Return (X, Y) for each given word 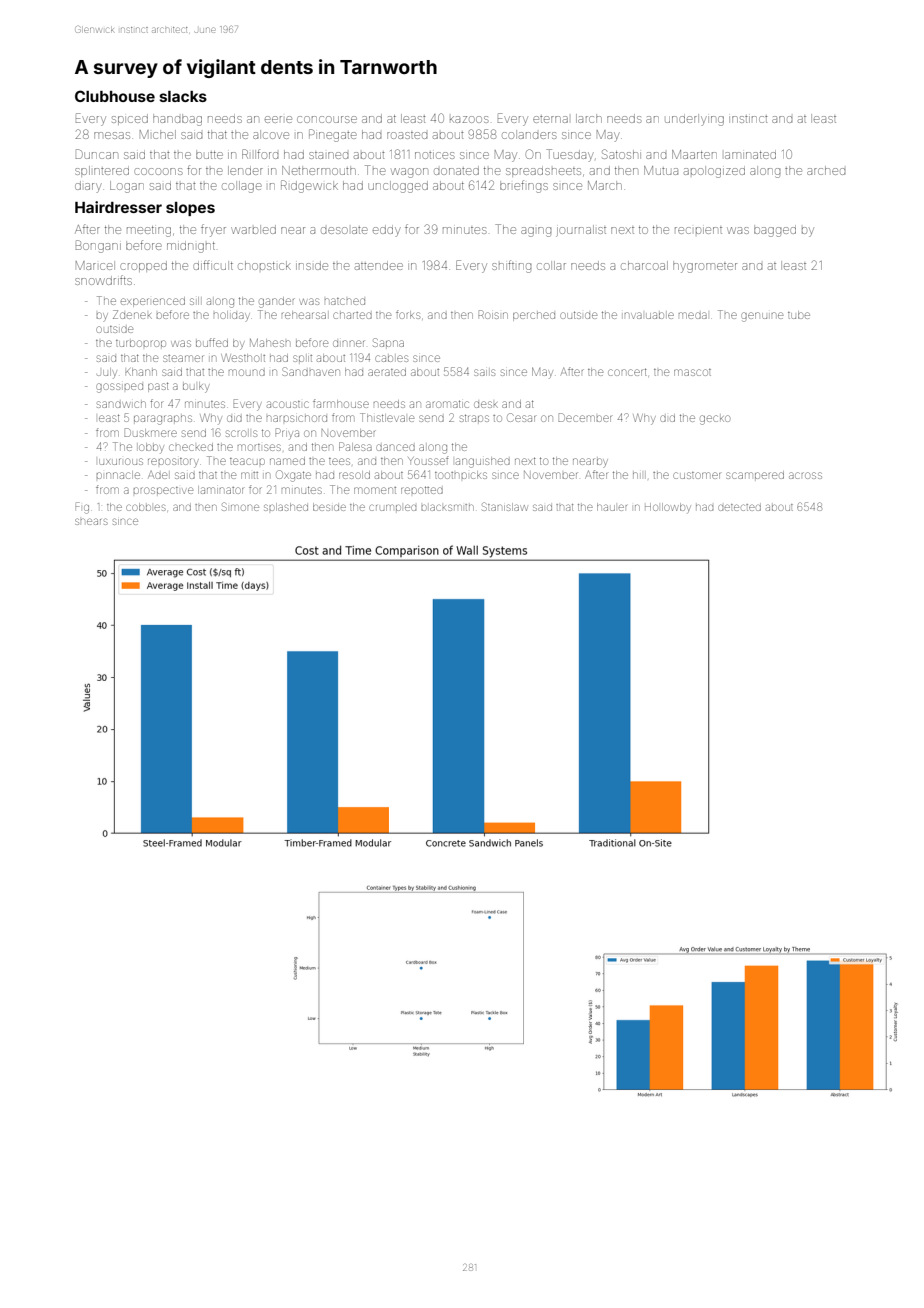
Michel (158, 134)
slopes (190, 209)
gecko (715, 420)
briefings (524, 186)
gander (277, 302)
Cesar (521, 417)
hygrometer (705, 267)
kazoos (469, 119)
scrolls (241, 433)
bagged (775, 231)
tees (339, 461)
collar (551, 265)
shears (91, 521)
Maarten (694, 154)
